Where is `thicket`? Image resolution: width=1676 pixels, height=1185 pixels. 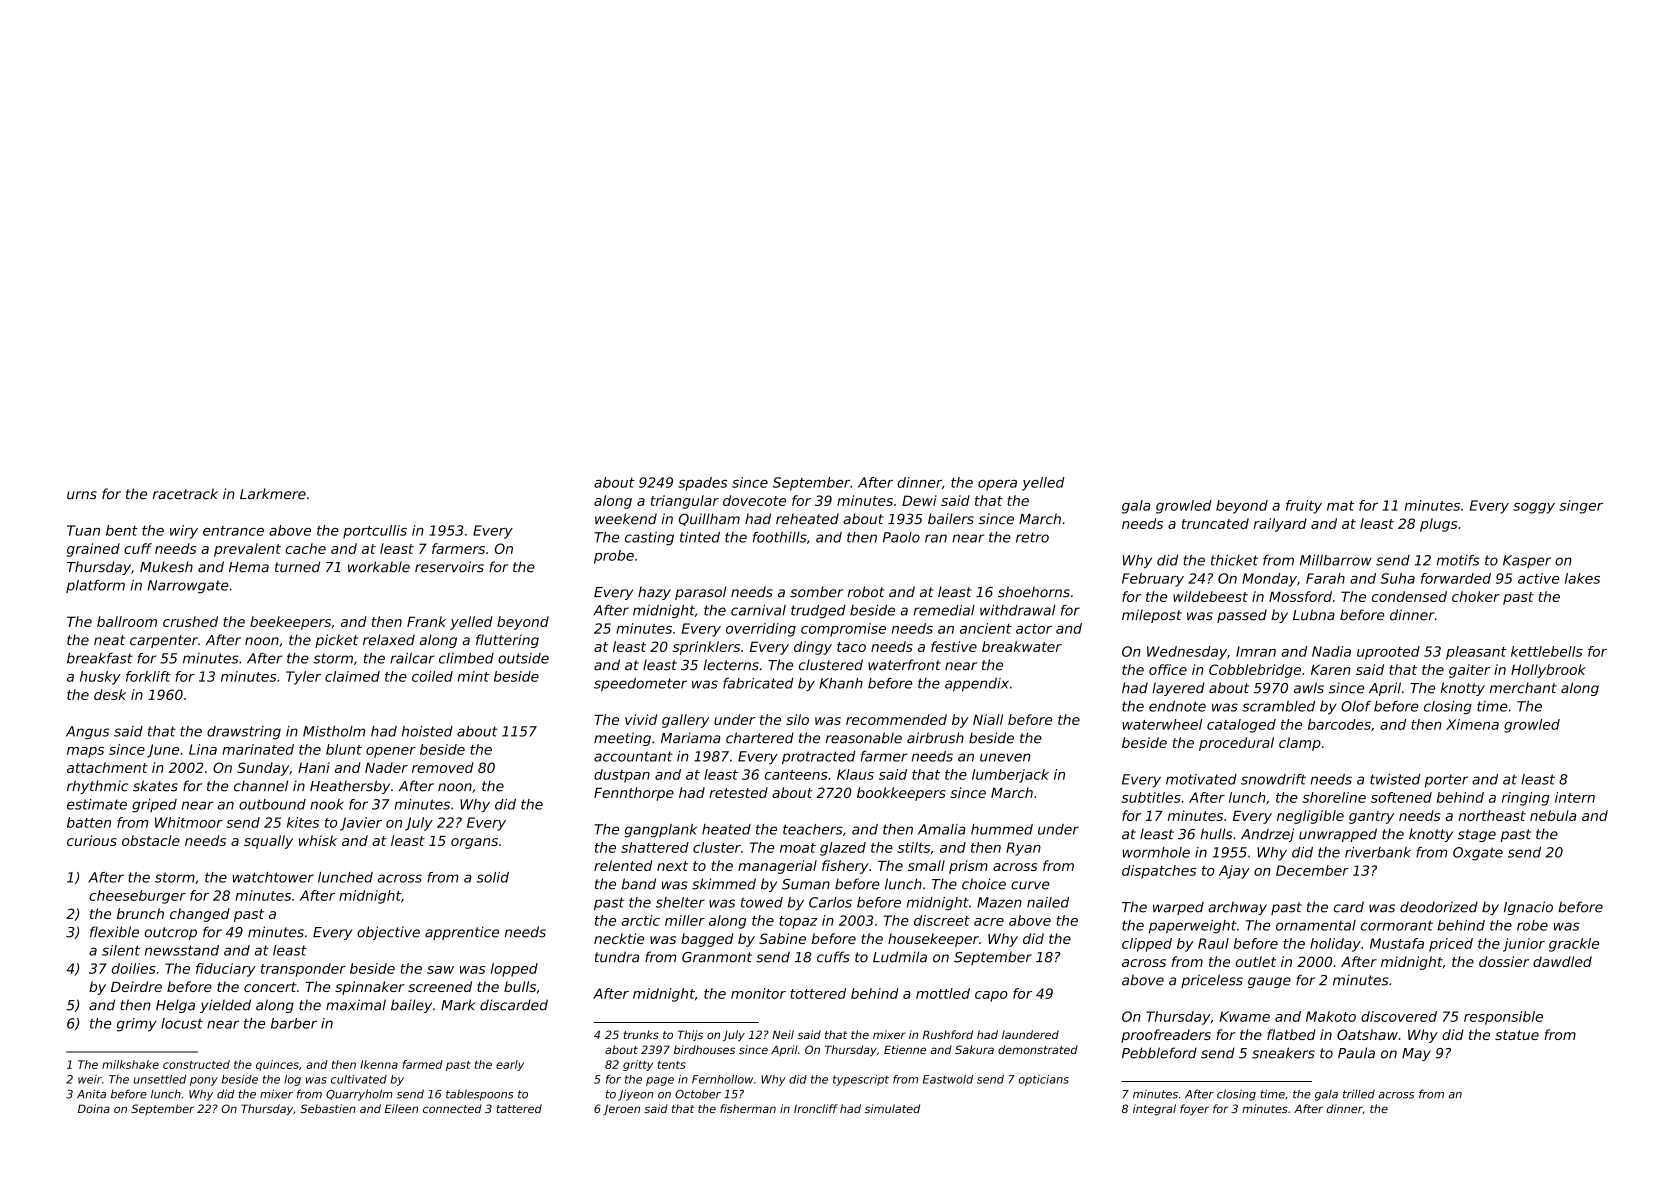 thicket is located at coordinates (1234, 560).
